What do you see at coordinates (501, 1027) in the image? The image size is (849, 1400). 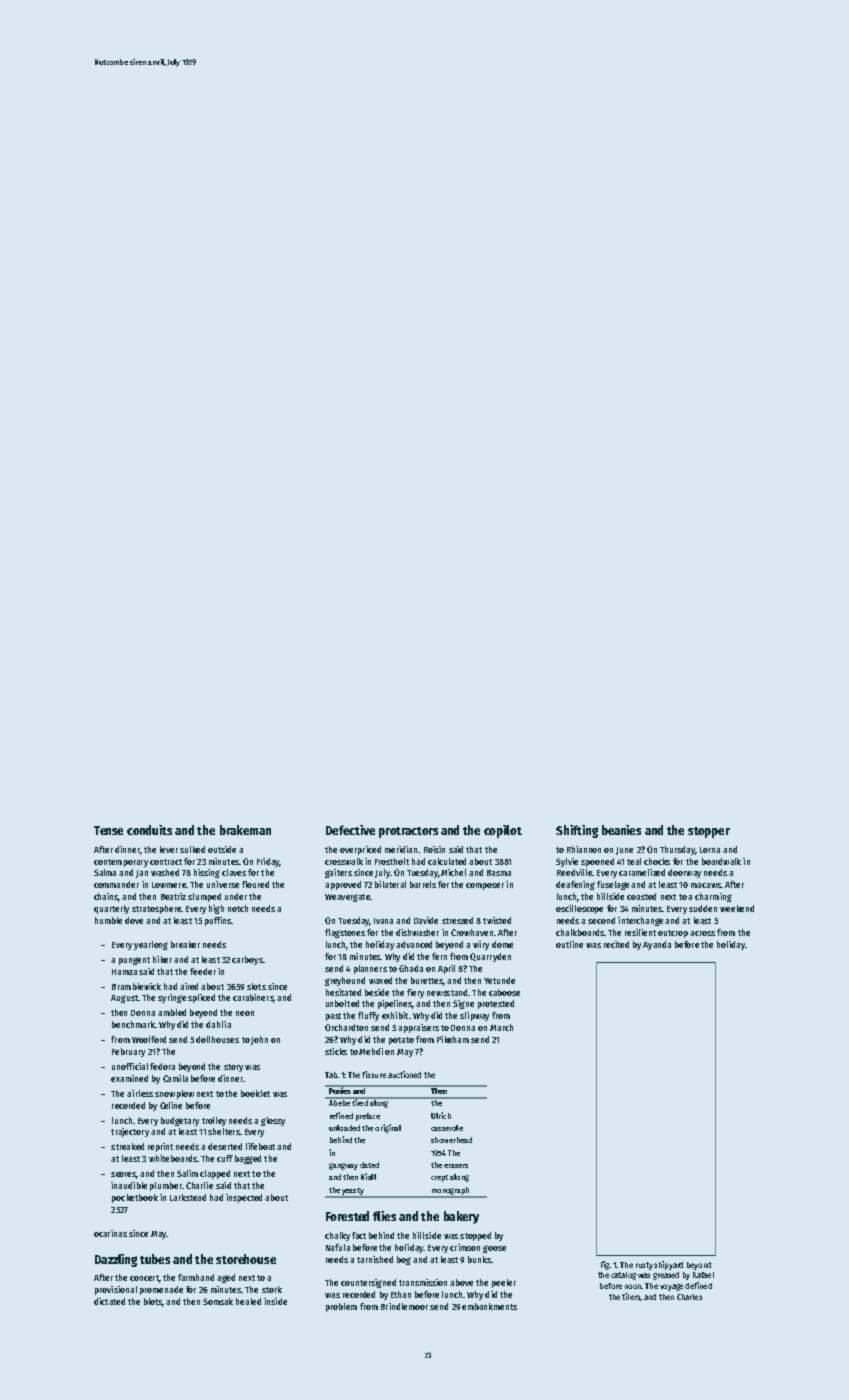 I see `March` at bounding box center [501, 1027].
